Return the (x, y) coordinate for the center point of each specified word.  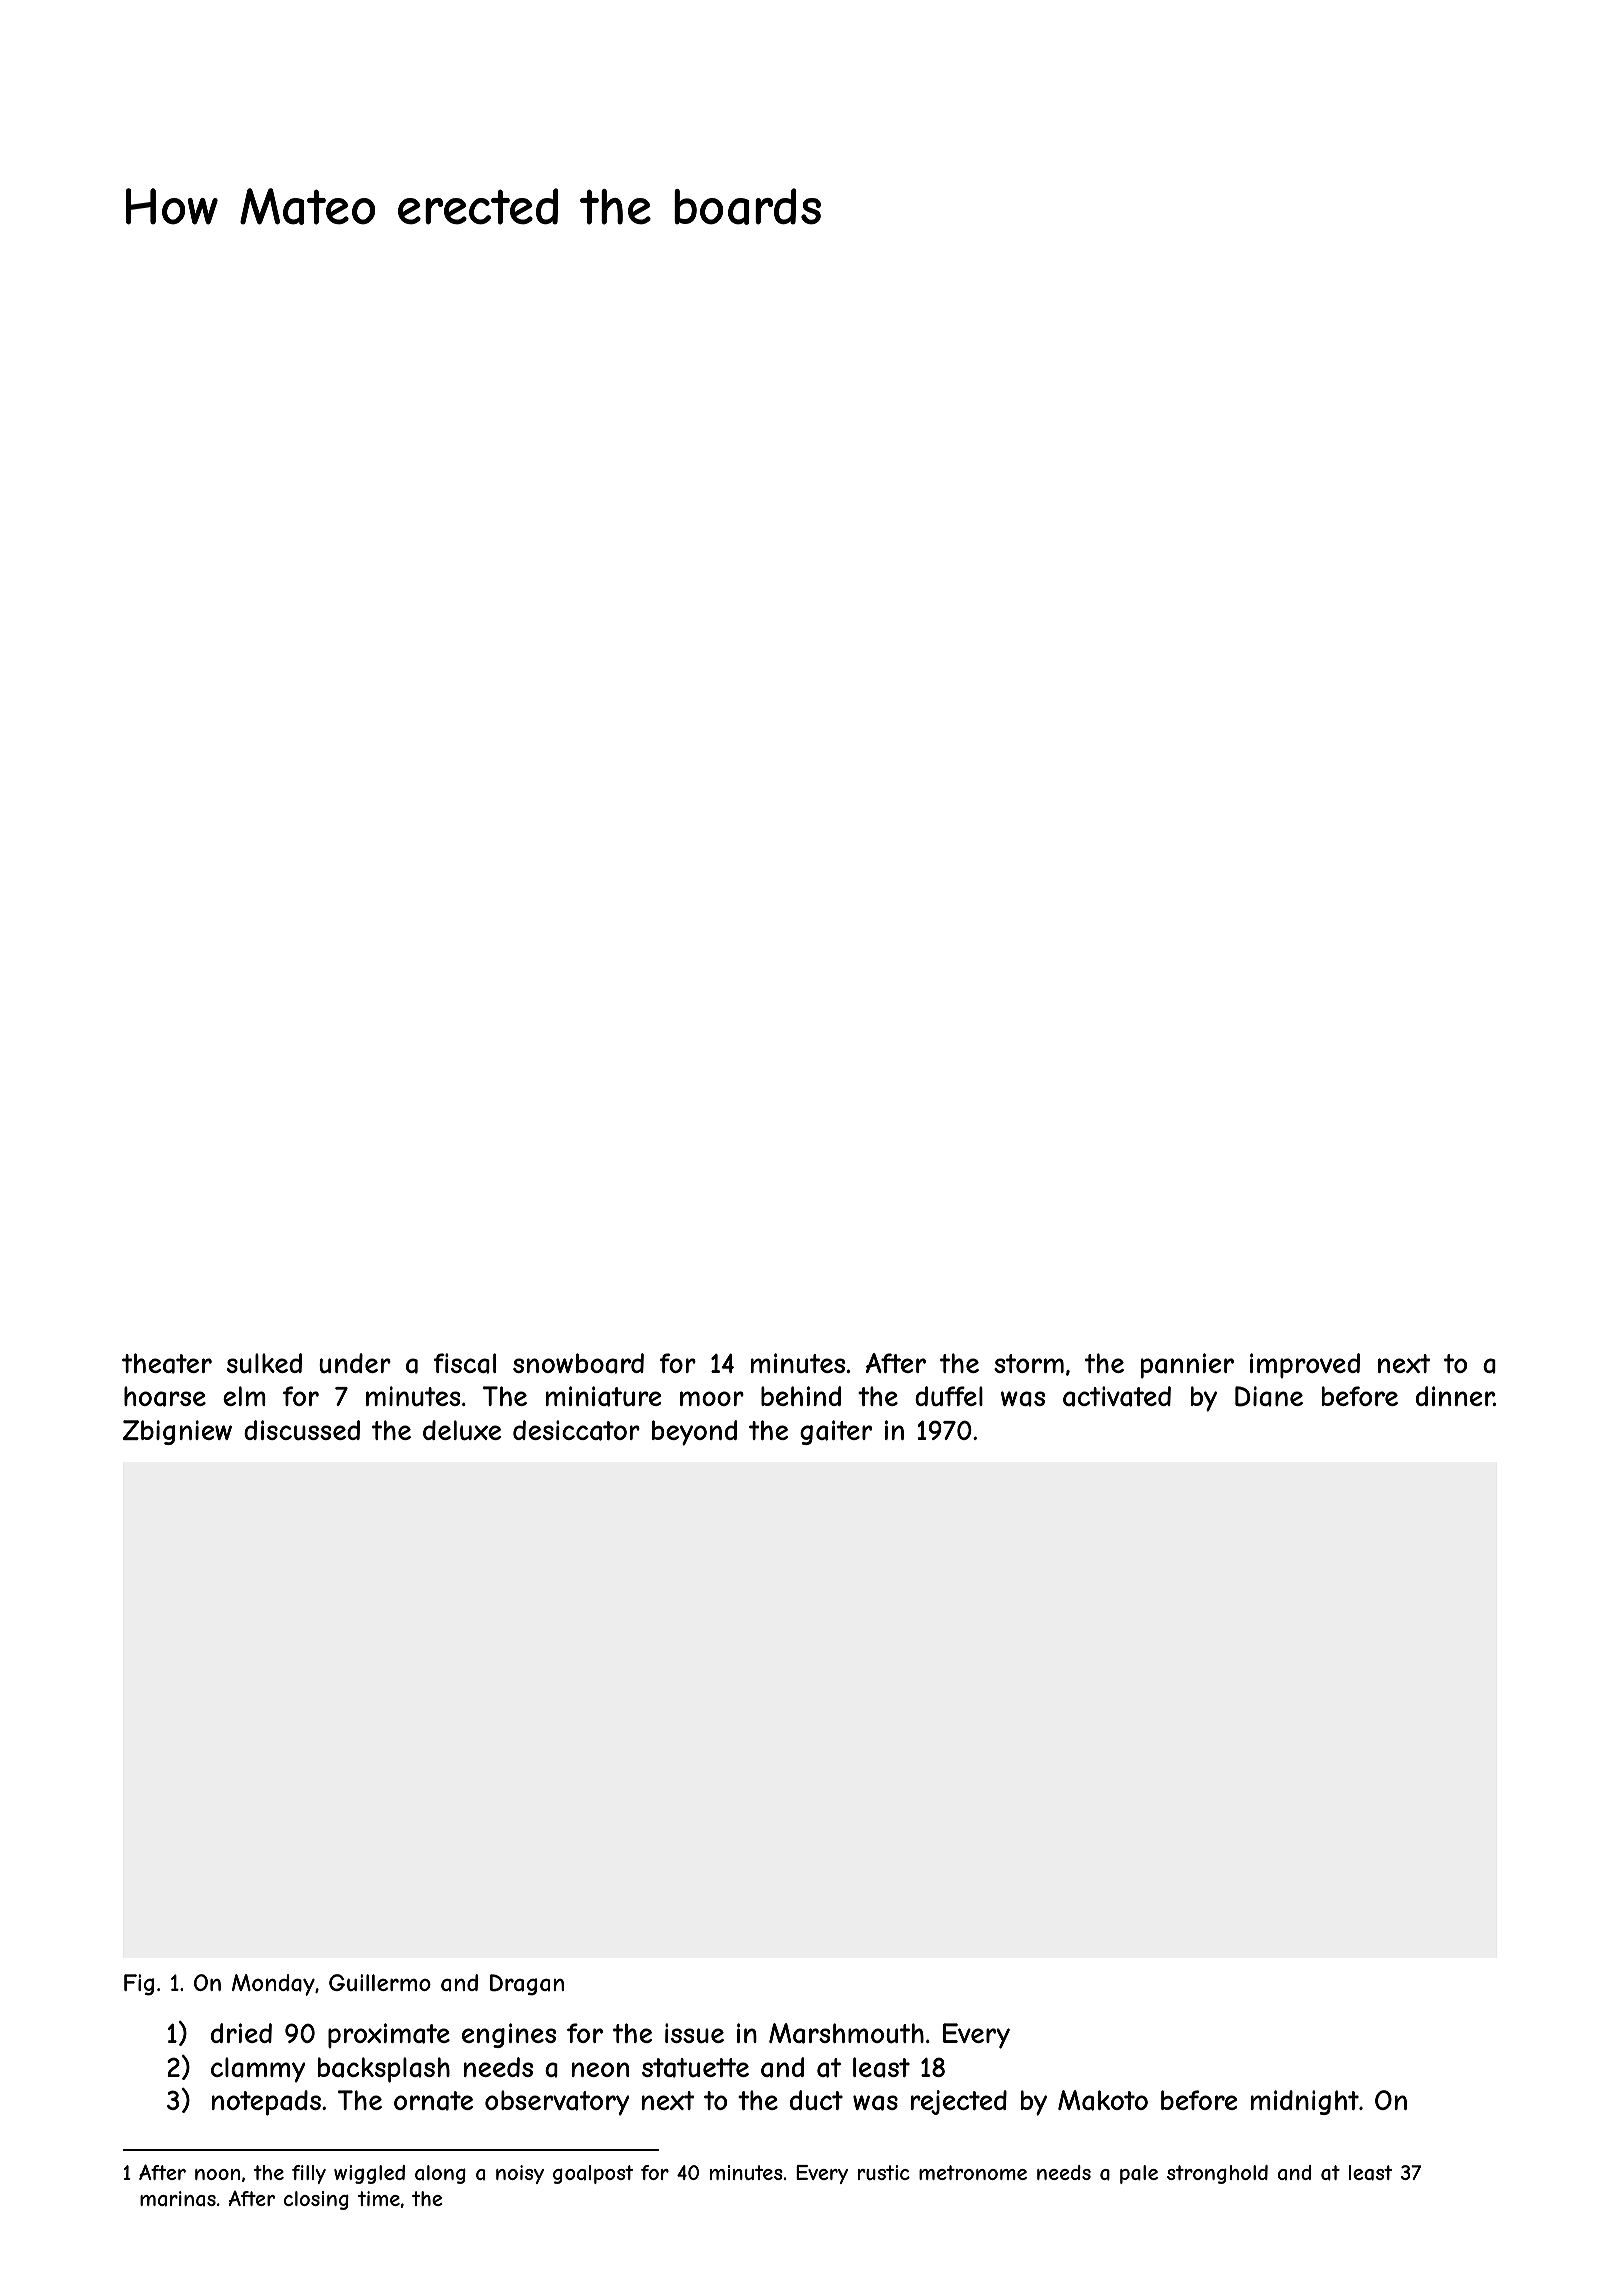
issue (694, 2033)
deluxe (462, 1430)
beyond (694, 1433)
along (440, 2174)
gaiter (836, 1432)
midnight (1305, 2102)
